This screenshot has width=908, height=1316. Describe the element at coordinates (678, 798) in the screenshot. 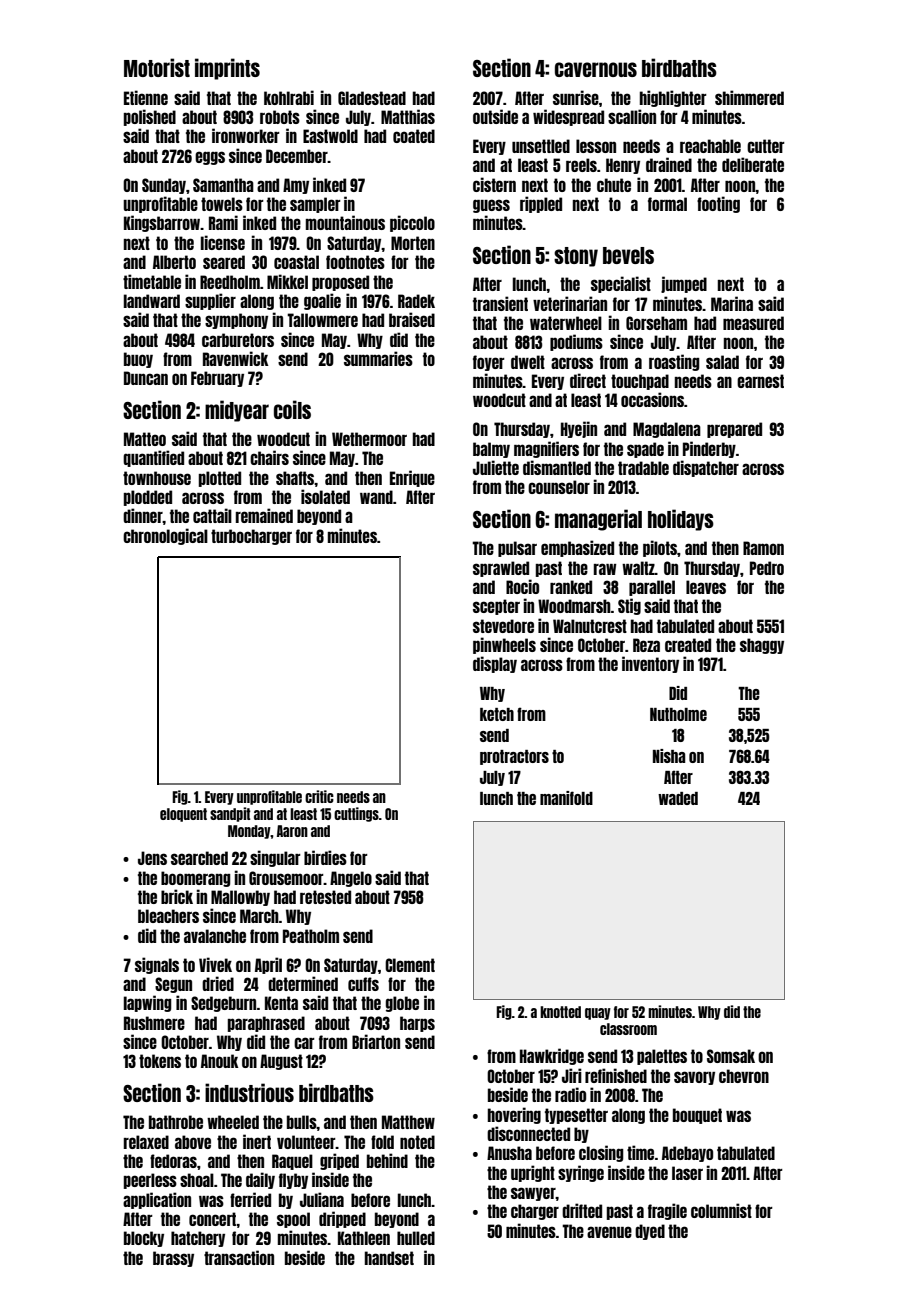

I see `waded` at that location.
